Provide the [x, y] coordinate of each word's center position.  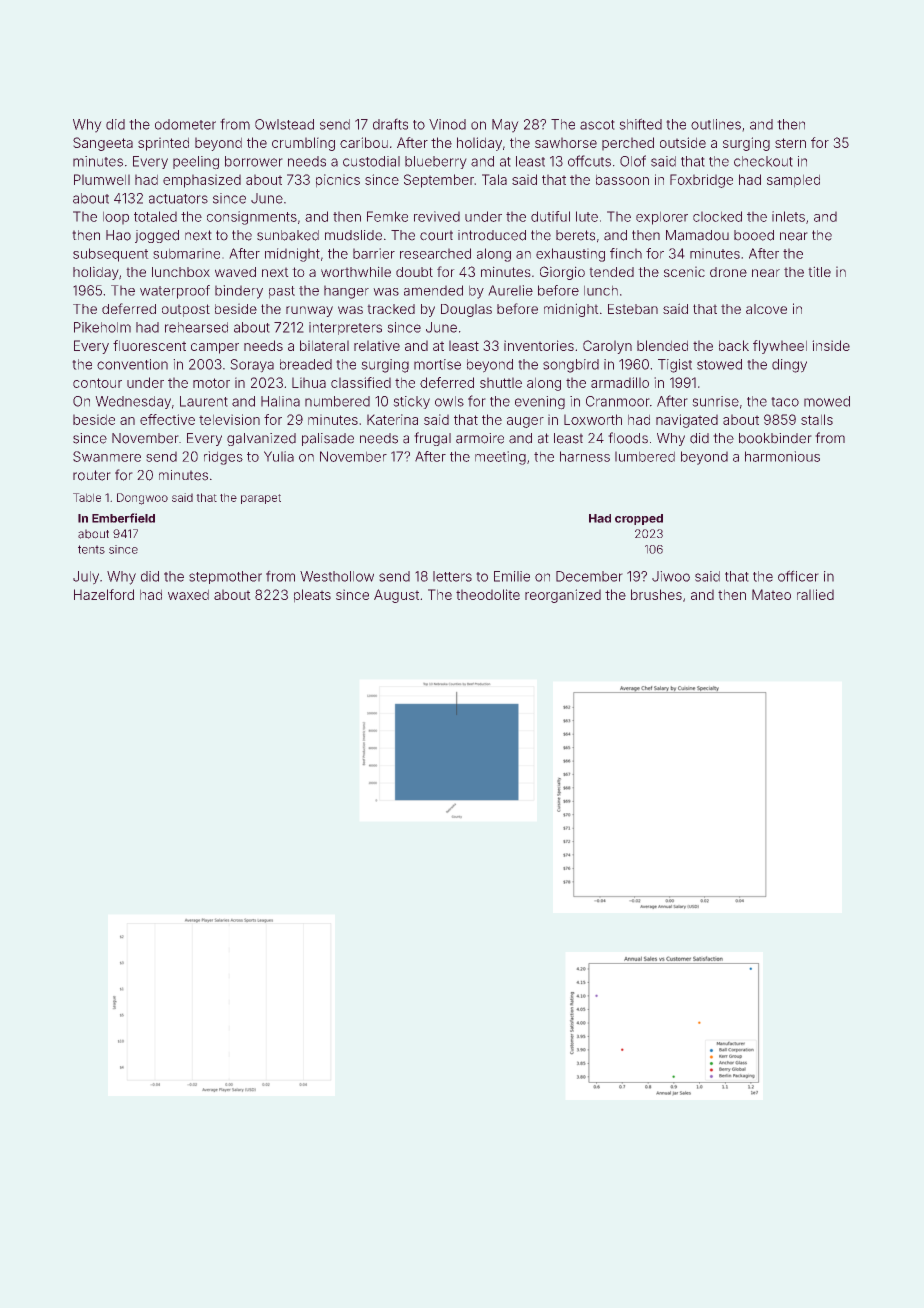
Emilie [512, 576]
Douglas [466, 310]
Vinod [447, 124]
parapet [261, 499]
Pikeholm [102, 327]
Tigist [675, 366]
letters [452, 576]
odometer [185, 124]
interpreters [345, 328]
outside [683, 142]
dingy [789, 366]
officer [798, 576]
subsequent [111, 255]
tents [91, 549]
